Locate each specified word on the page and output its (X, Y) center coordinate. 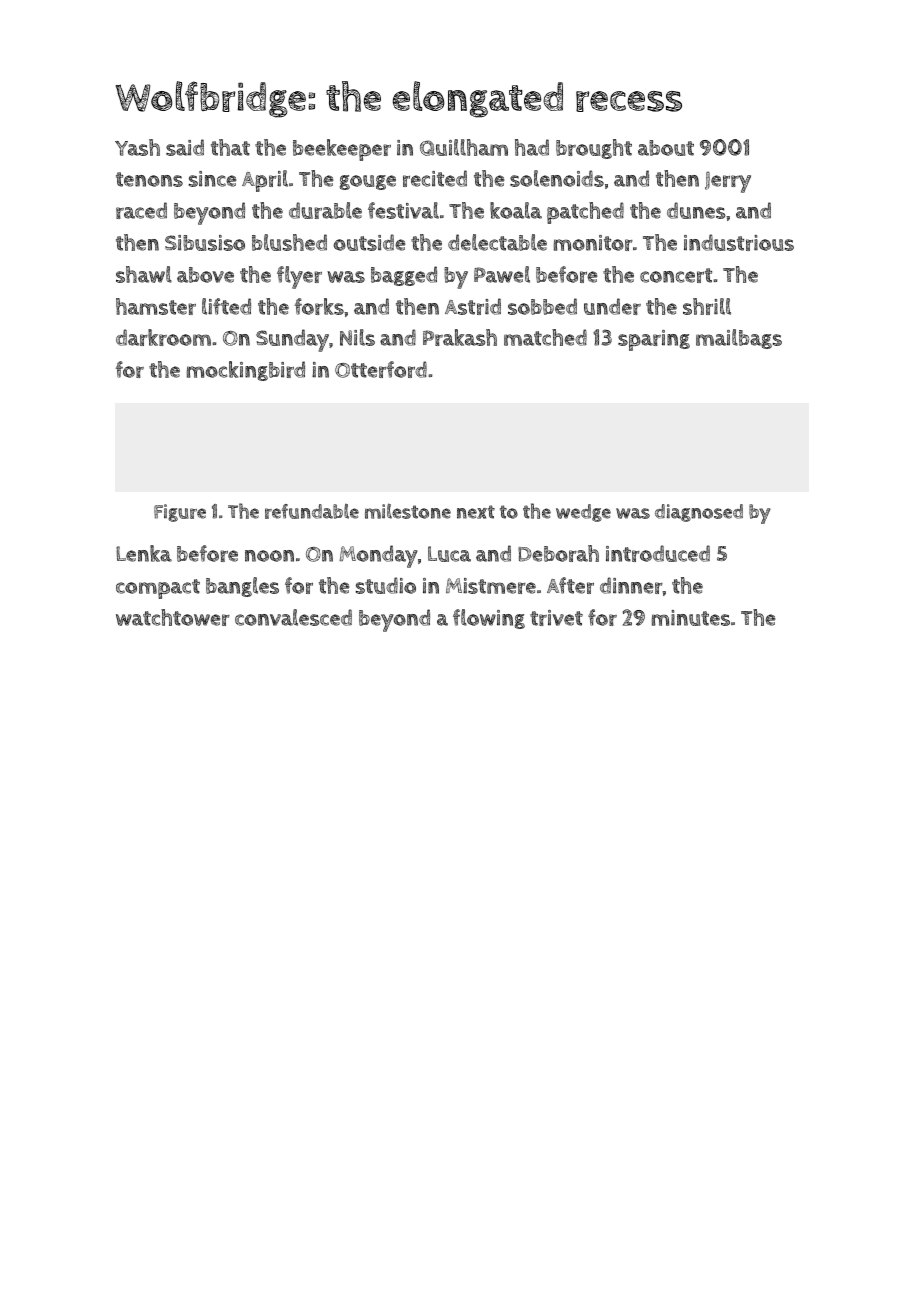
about (666, 148)
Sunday (292, 340)
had (532, 147)
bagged (404, 276)
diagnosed (699, 513)
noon (269, 556)
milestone (408, 511)
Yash (137, 147)
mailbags (739, 339)
